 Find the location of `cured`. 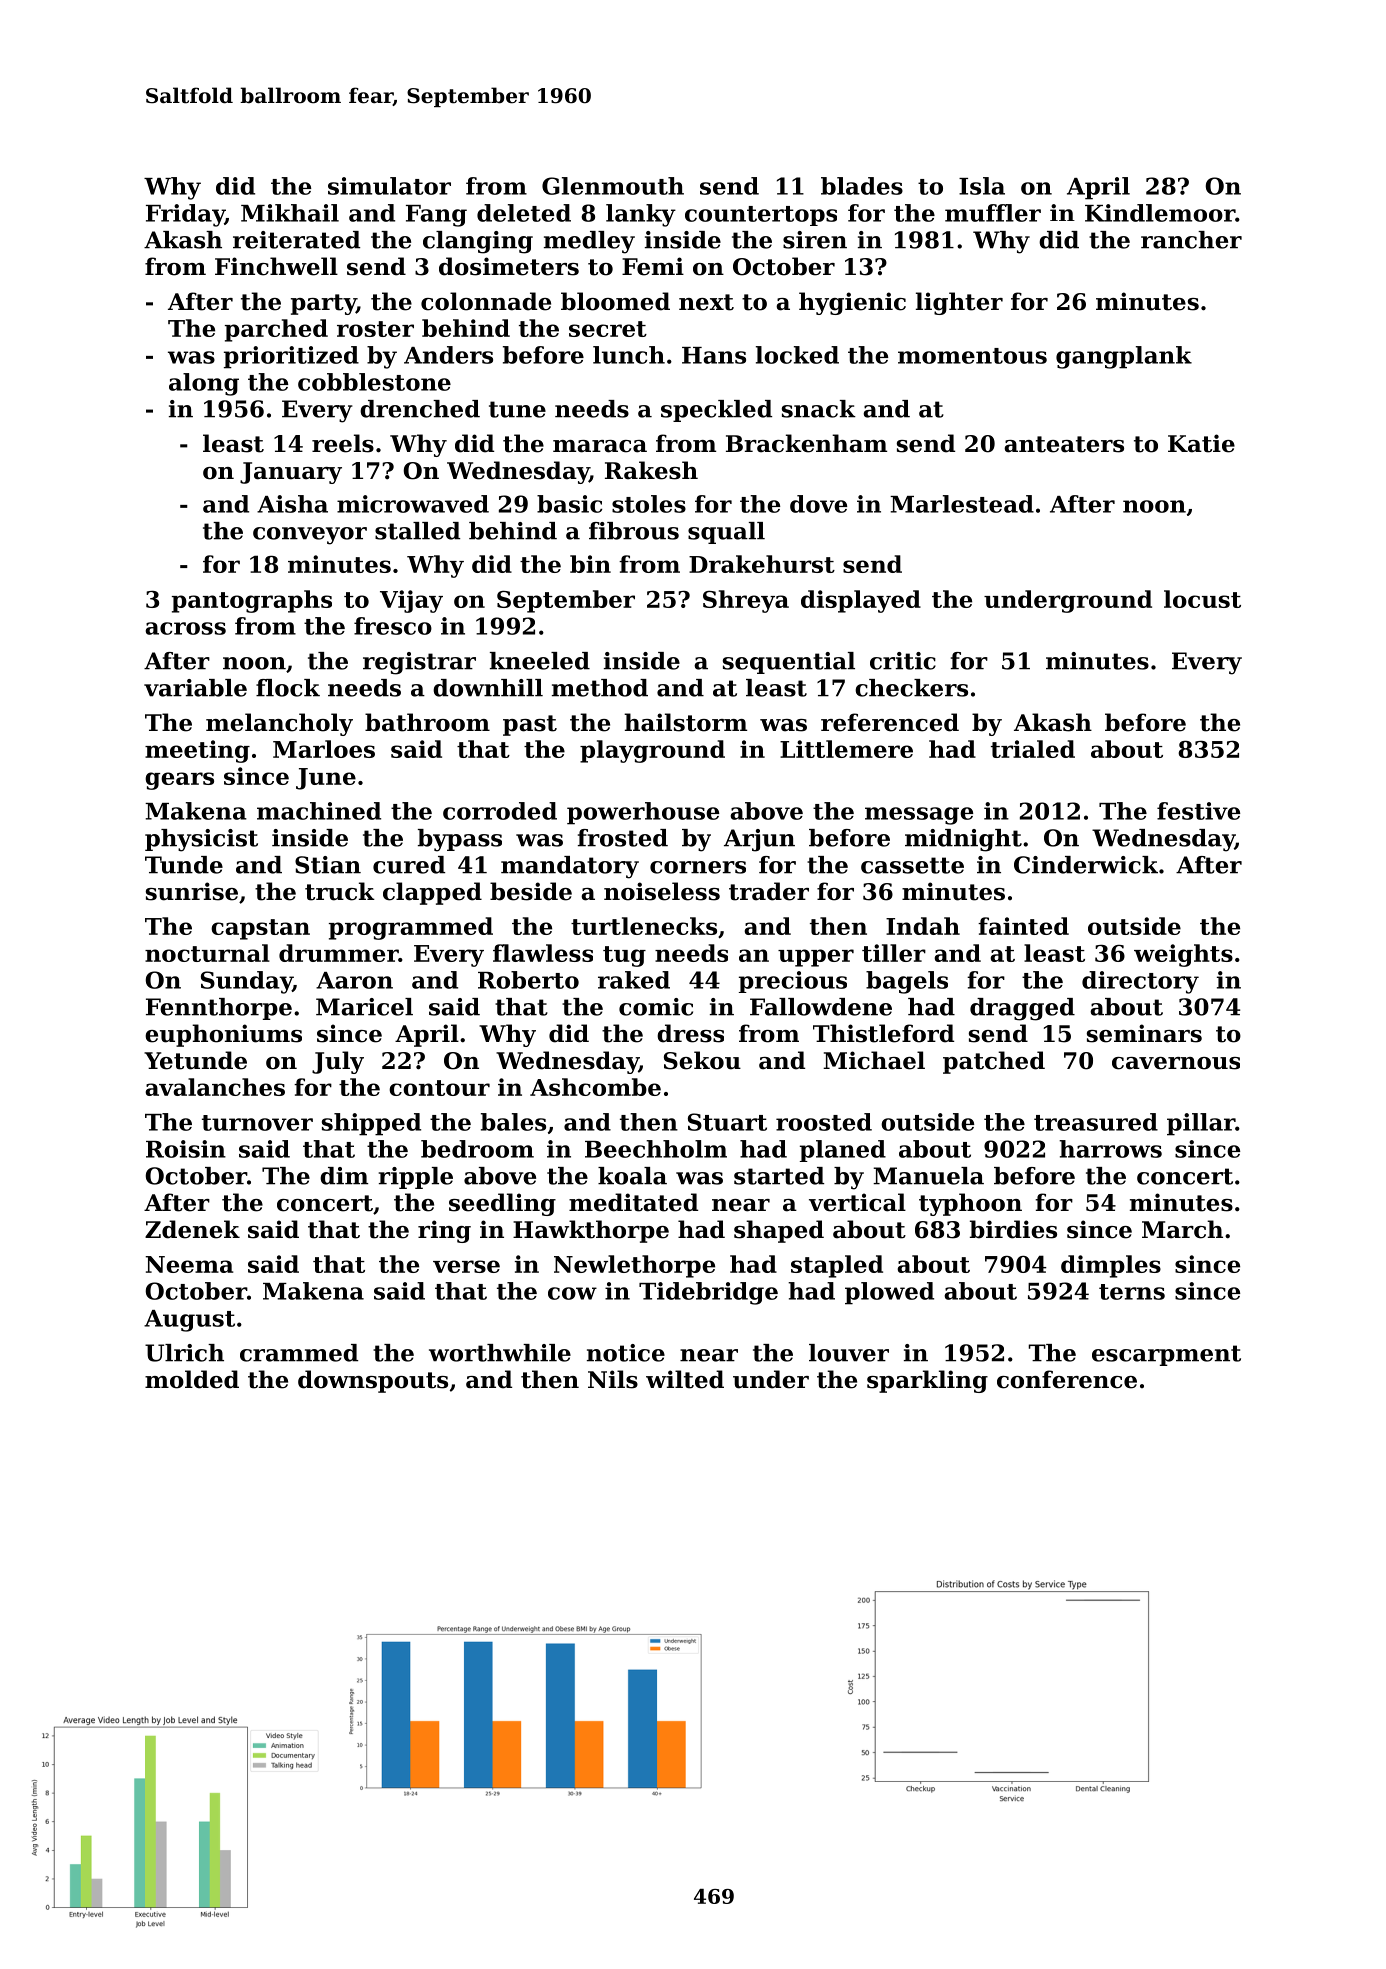

cured is located at coordinates (409, 865).
